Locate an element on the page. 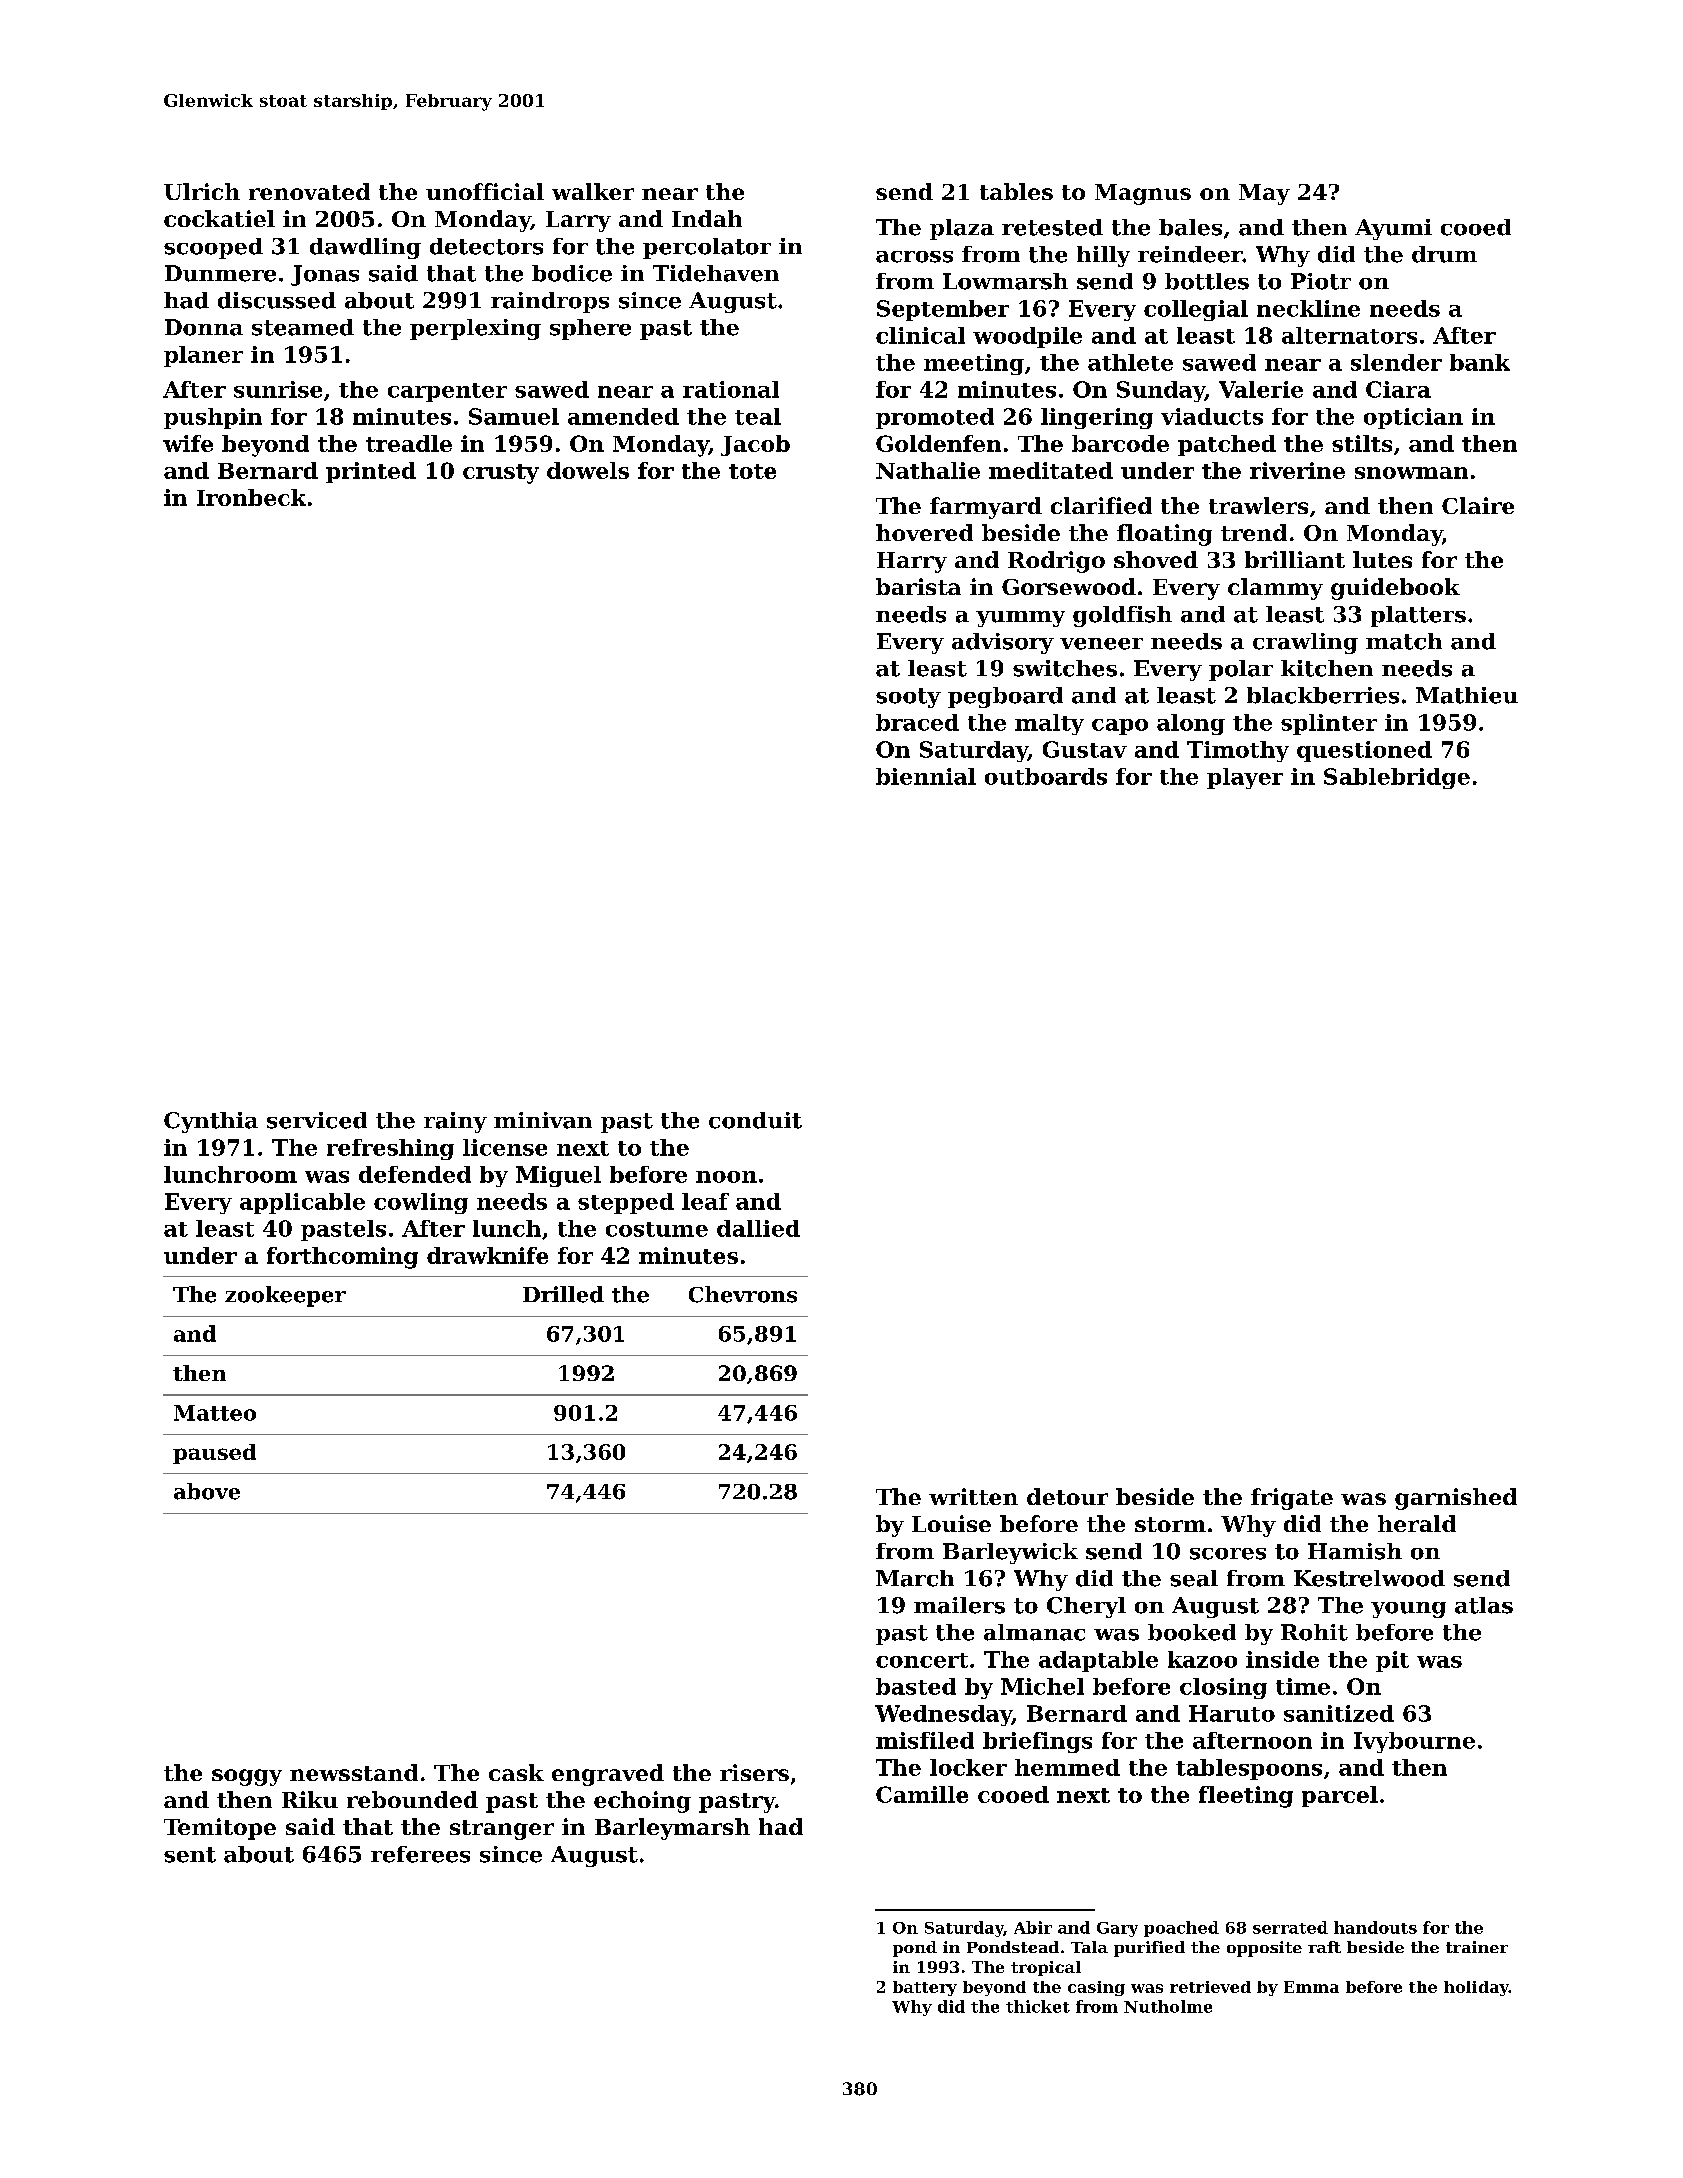 The image size is (1683, 2178). sanitized is located at coordinates (1339, 1713).
